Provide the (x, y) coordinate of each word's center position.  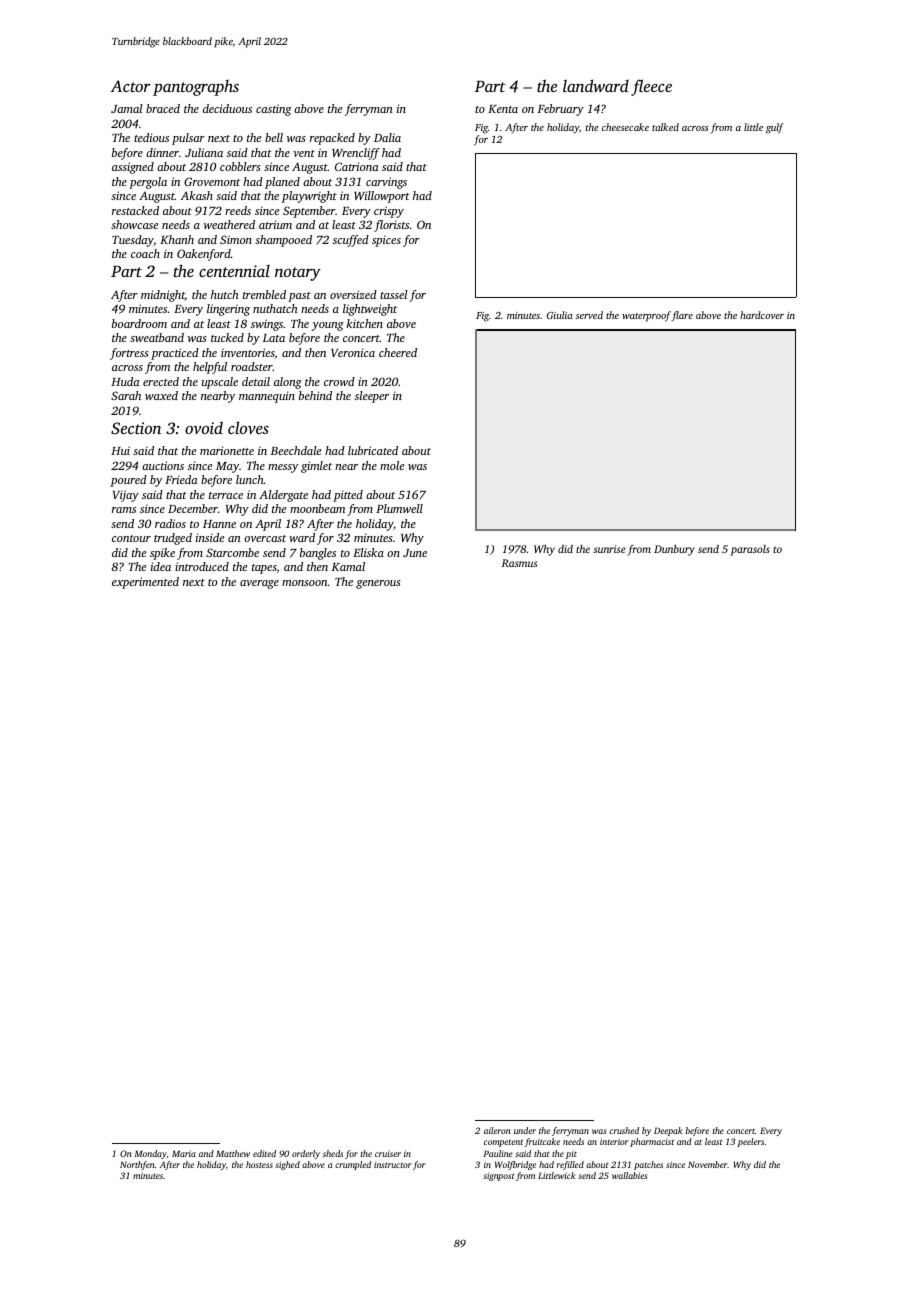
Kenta (503, 109)
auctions (163, 465)
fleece (651, 87)
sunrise (609, 549)
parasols (750, 550)
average (259, 584)
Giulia (560, 315)
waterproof (646, 316)
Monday (150, 1154)
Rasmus (519, 563)
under (525, 1130)
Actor (130, 86)
